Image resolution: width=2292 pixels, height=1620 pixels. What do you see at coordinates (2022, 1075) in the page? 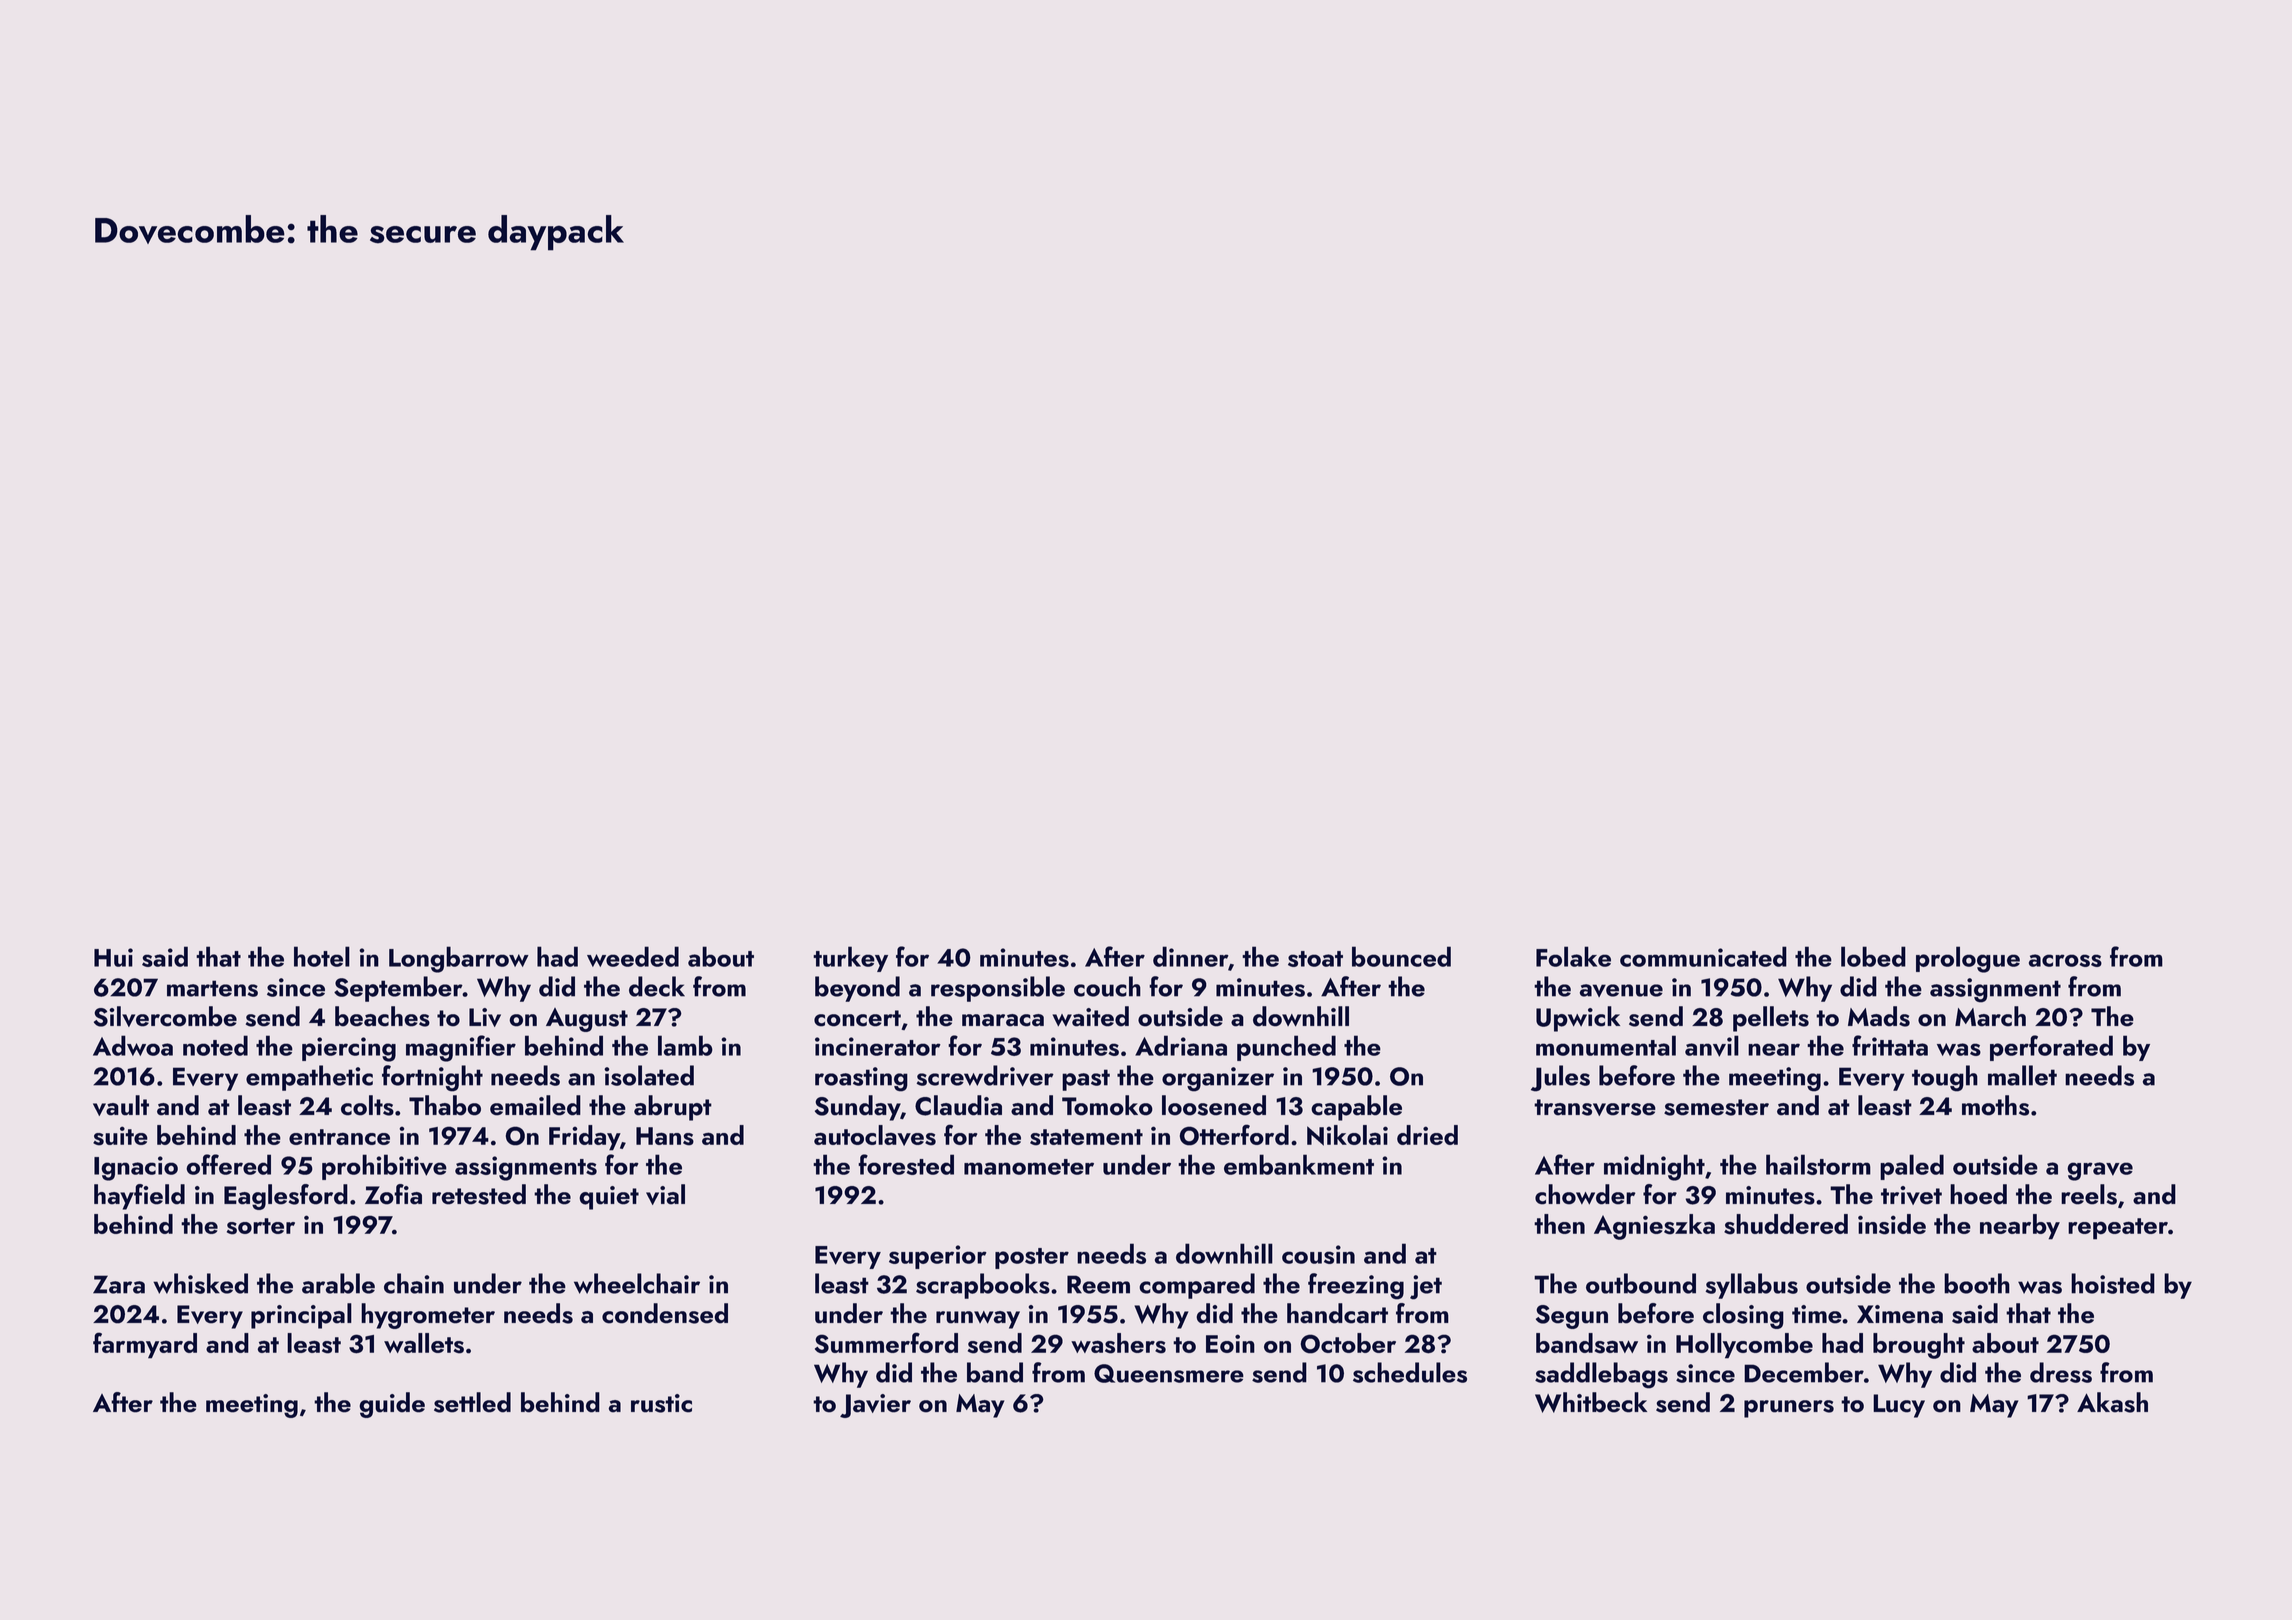
I see `mallet` at bounding box center [2022, 1075].
